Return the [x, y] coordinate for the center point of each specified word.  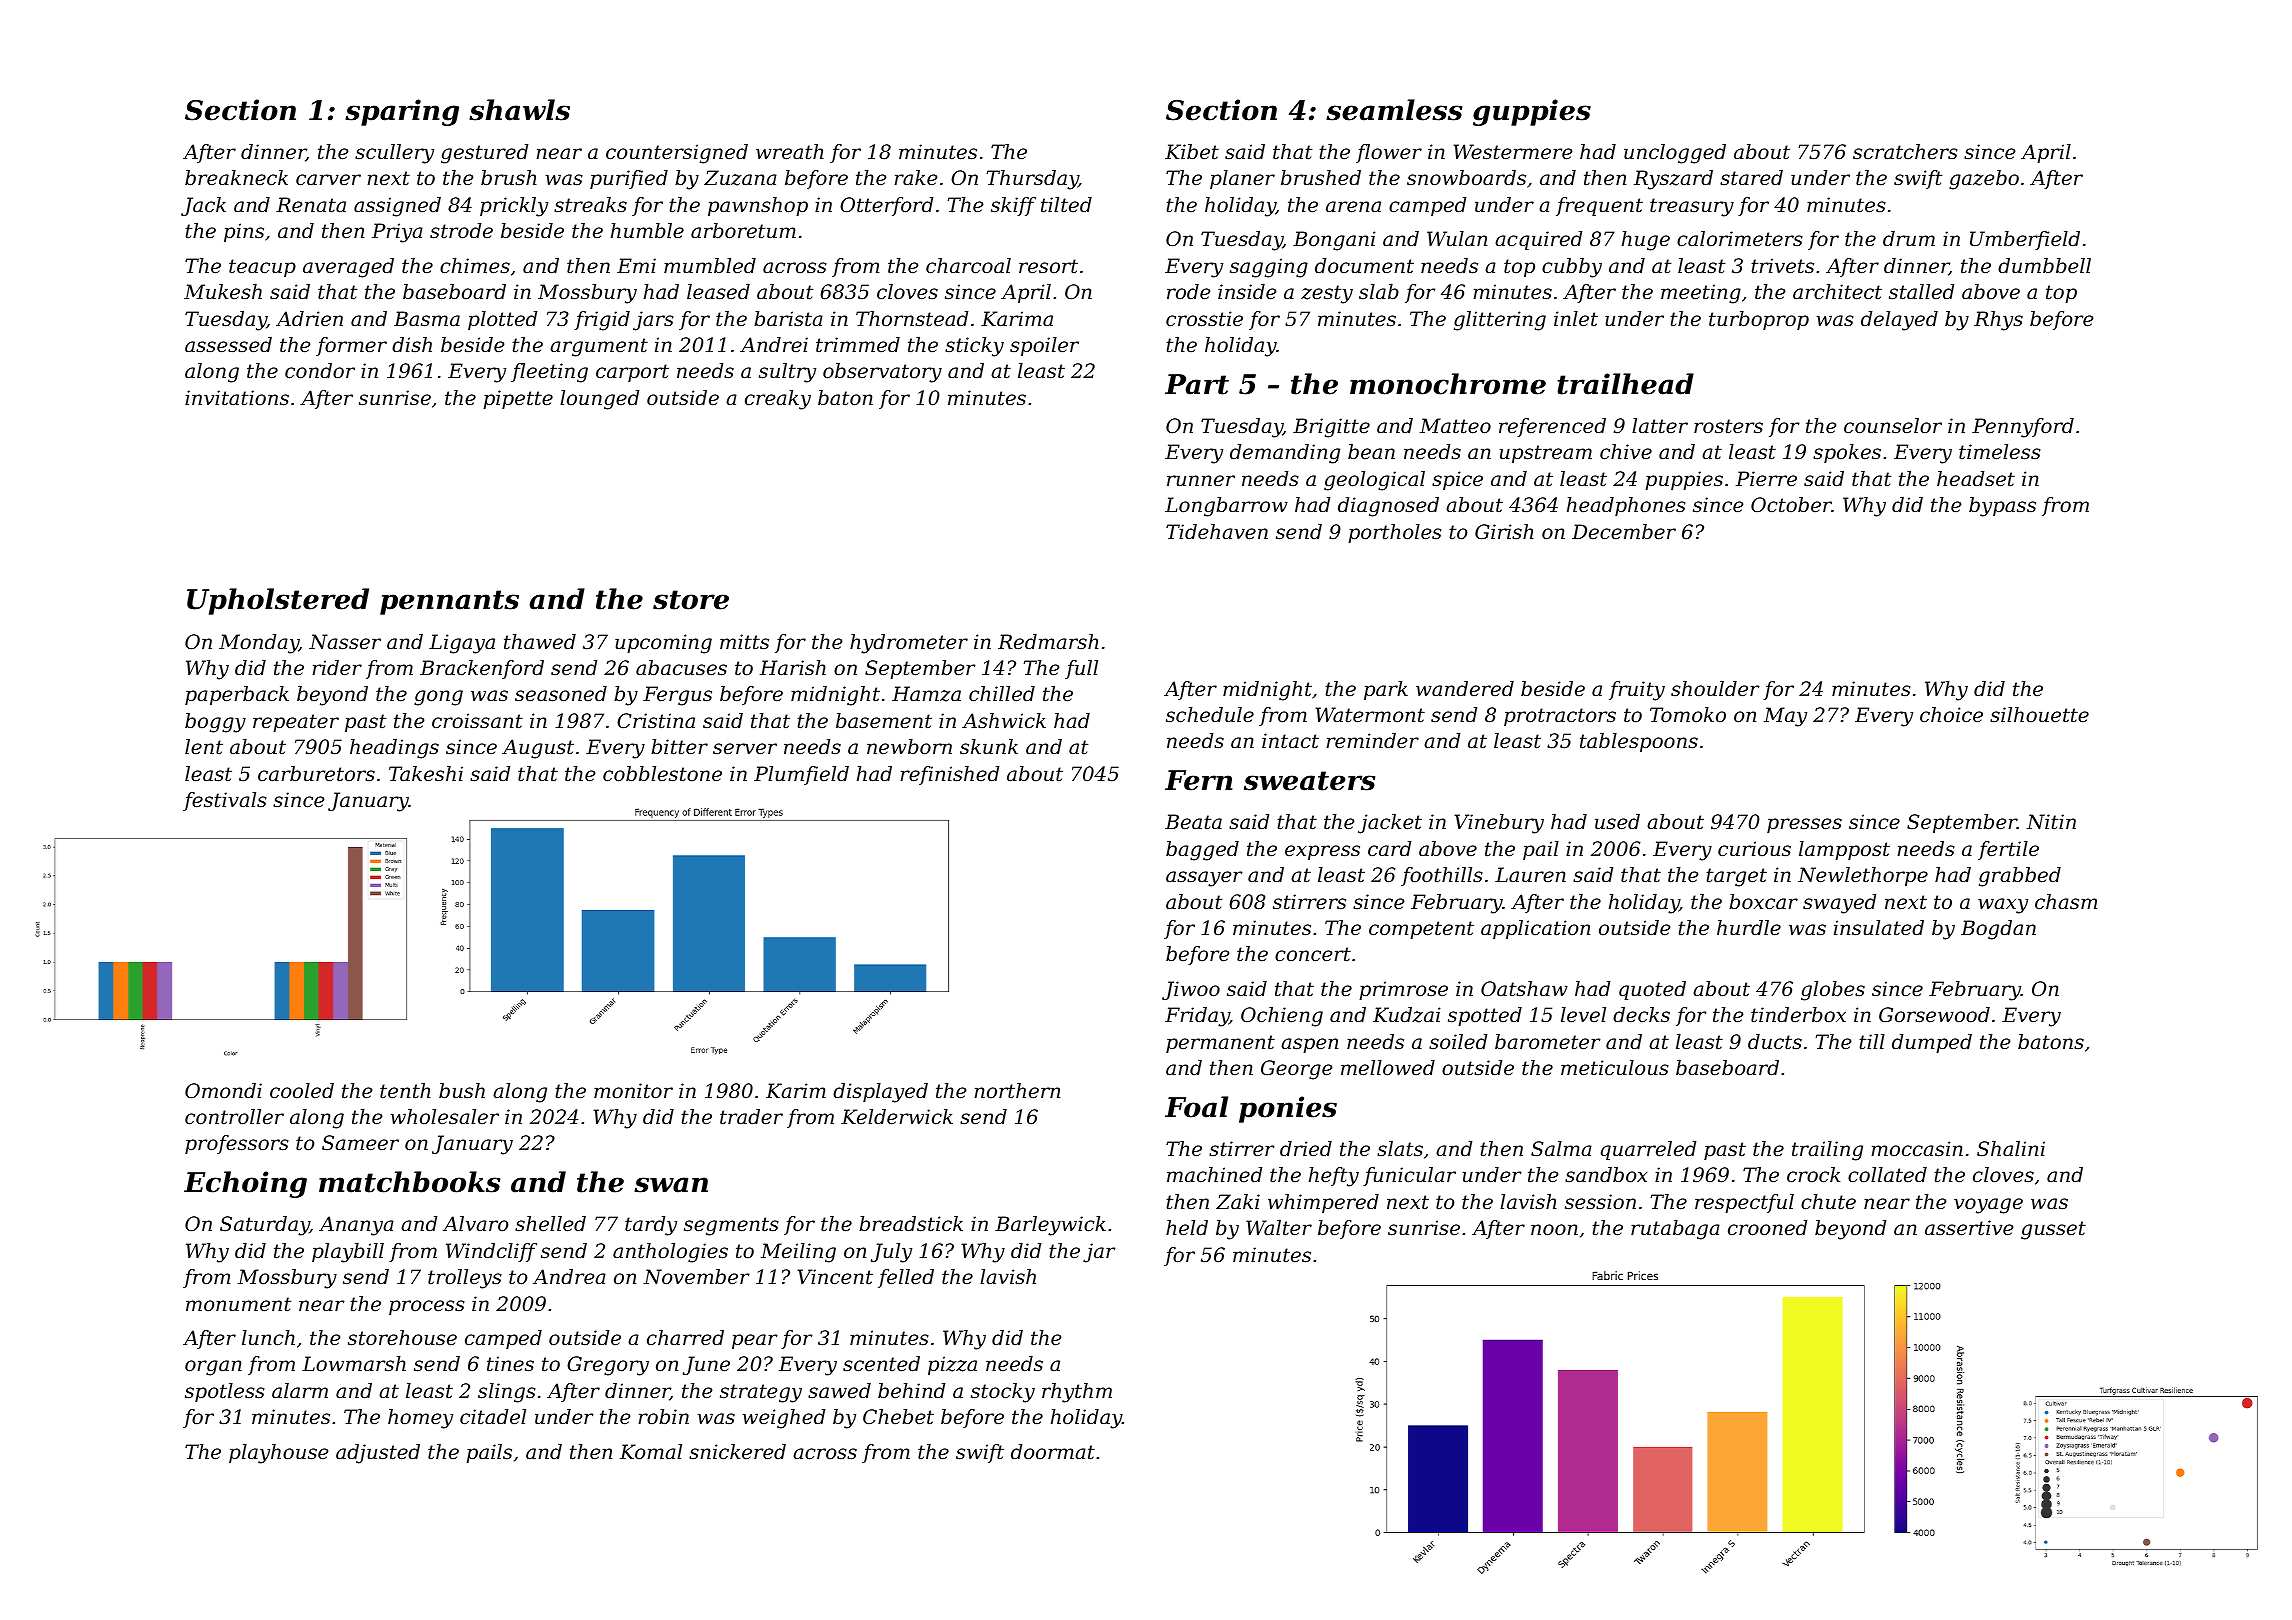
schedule [1210, 715]
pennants [449, 602]
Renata [311, 205]
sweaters [1309, 781]
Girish [1504, 532]
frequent [1599, 206]
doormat [1053, 1452]
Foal [1196, 1107]
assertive [1969, 1228]
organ [213, 1368]
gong [438, 698]
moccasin [1917, 1149]
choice [1951, 714]
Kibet [1192, 152]
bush [462, 1091]
